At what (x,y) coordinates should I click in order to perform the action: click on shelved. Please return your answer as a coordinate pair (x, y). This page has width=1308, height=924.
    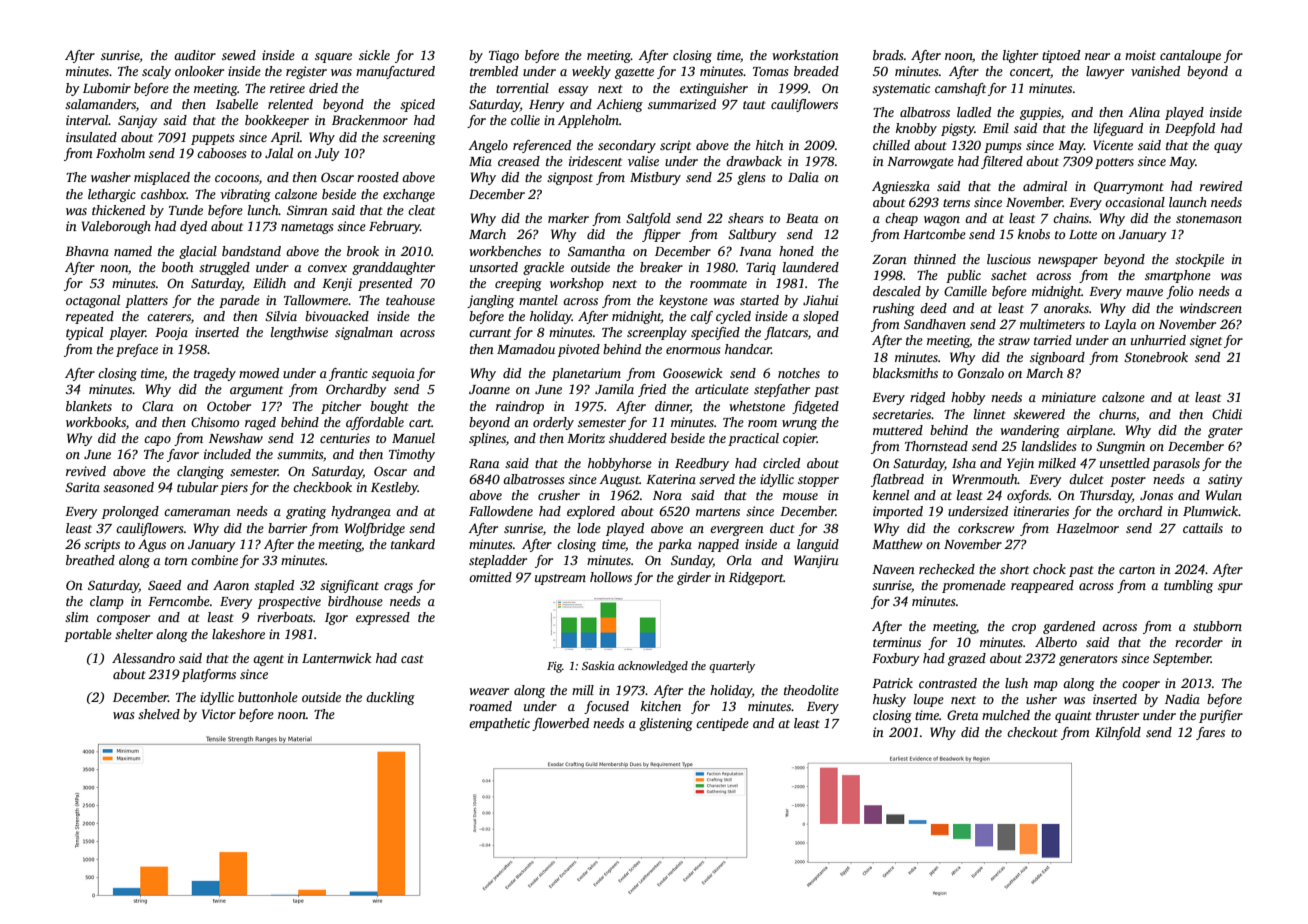
    Looking at the image, I should click on (159, 714).
